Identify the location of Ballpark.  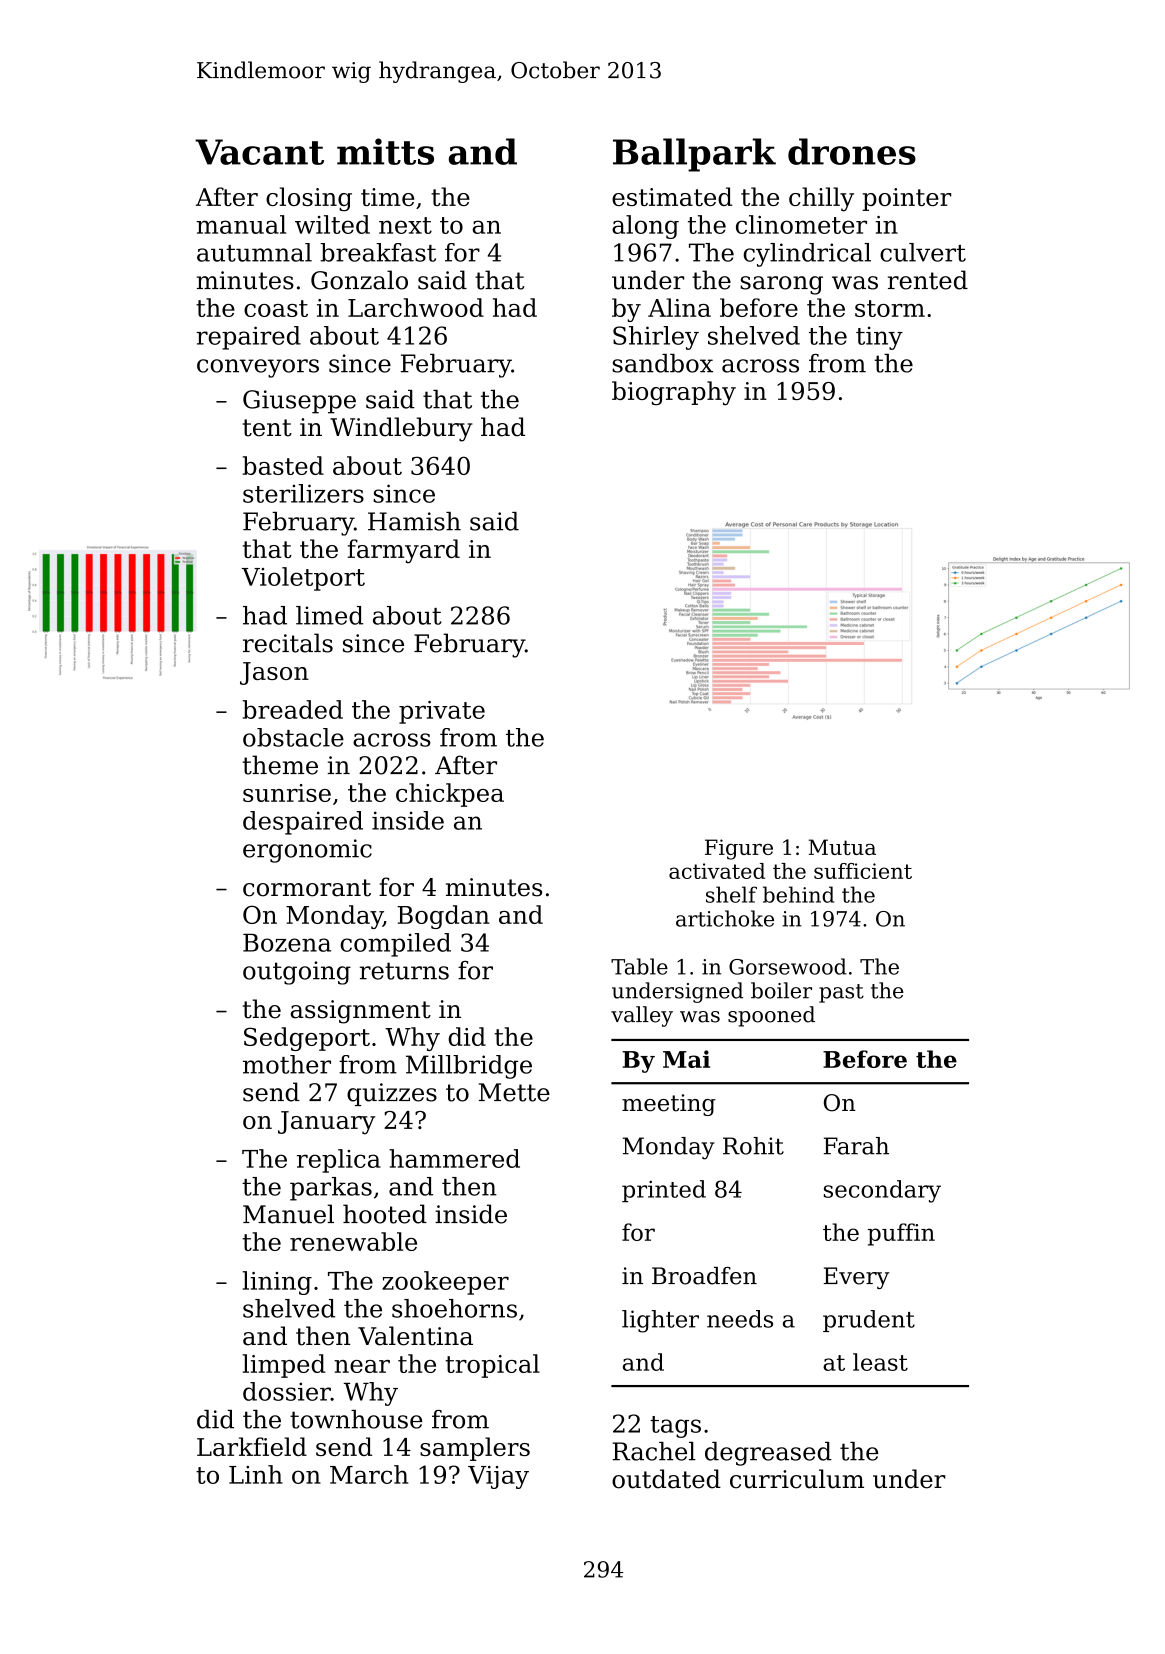
(694, 155).
